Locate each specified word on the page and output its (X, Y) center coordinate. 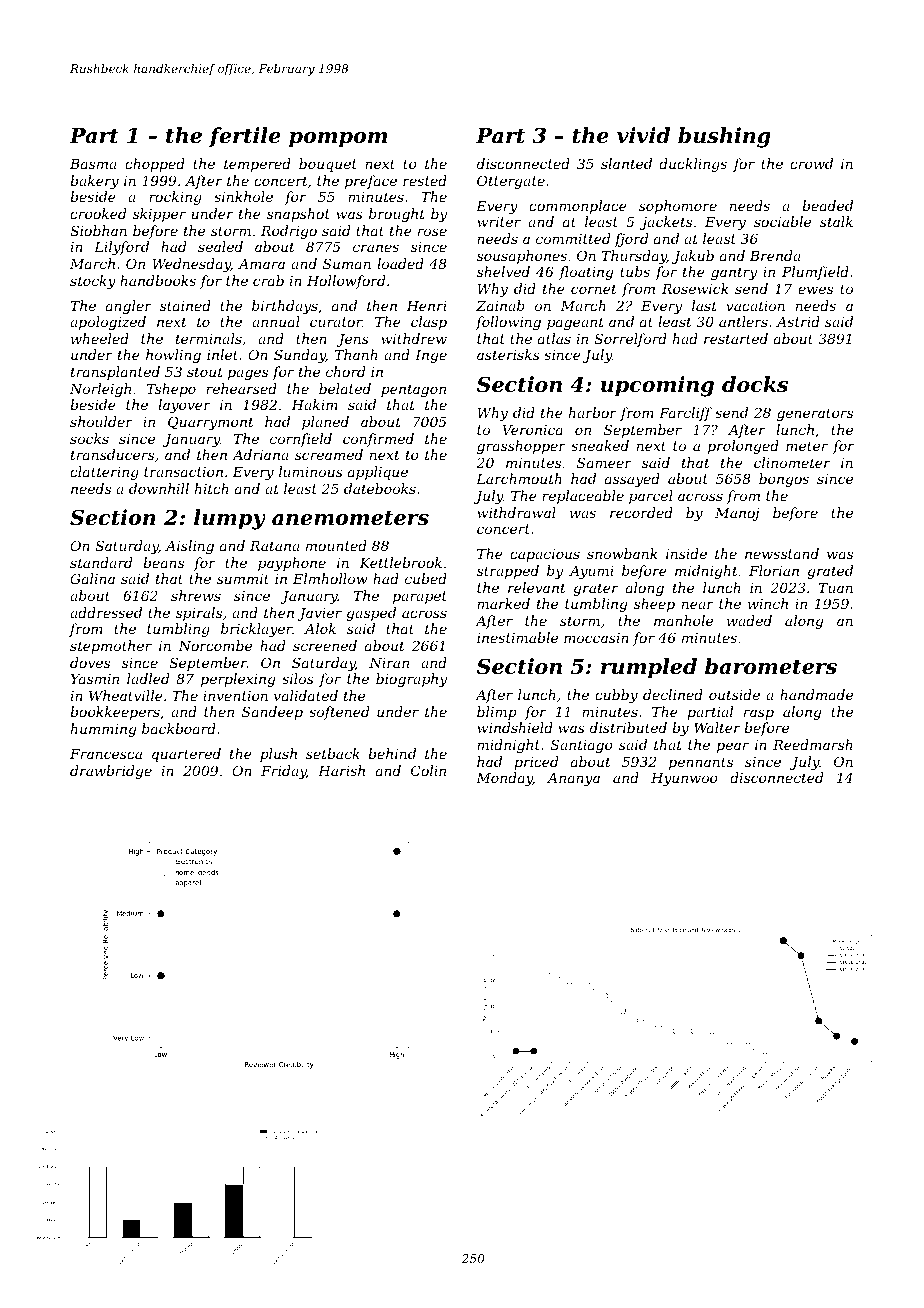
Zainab (500, 305)
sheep (654, 605)
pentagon (413, 390)
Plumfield (815, 273)
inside (686, 553)
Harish (341, 770)
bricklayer (257, 630)
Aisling (189, 547)
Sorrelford (630, 340)
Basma (93, 164)
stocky (93, 282)
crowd (811, 163)
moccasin (596, 638)
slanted (626, 163)
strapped (508, 572)
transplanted (115, 373)
